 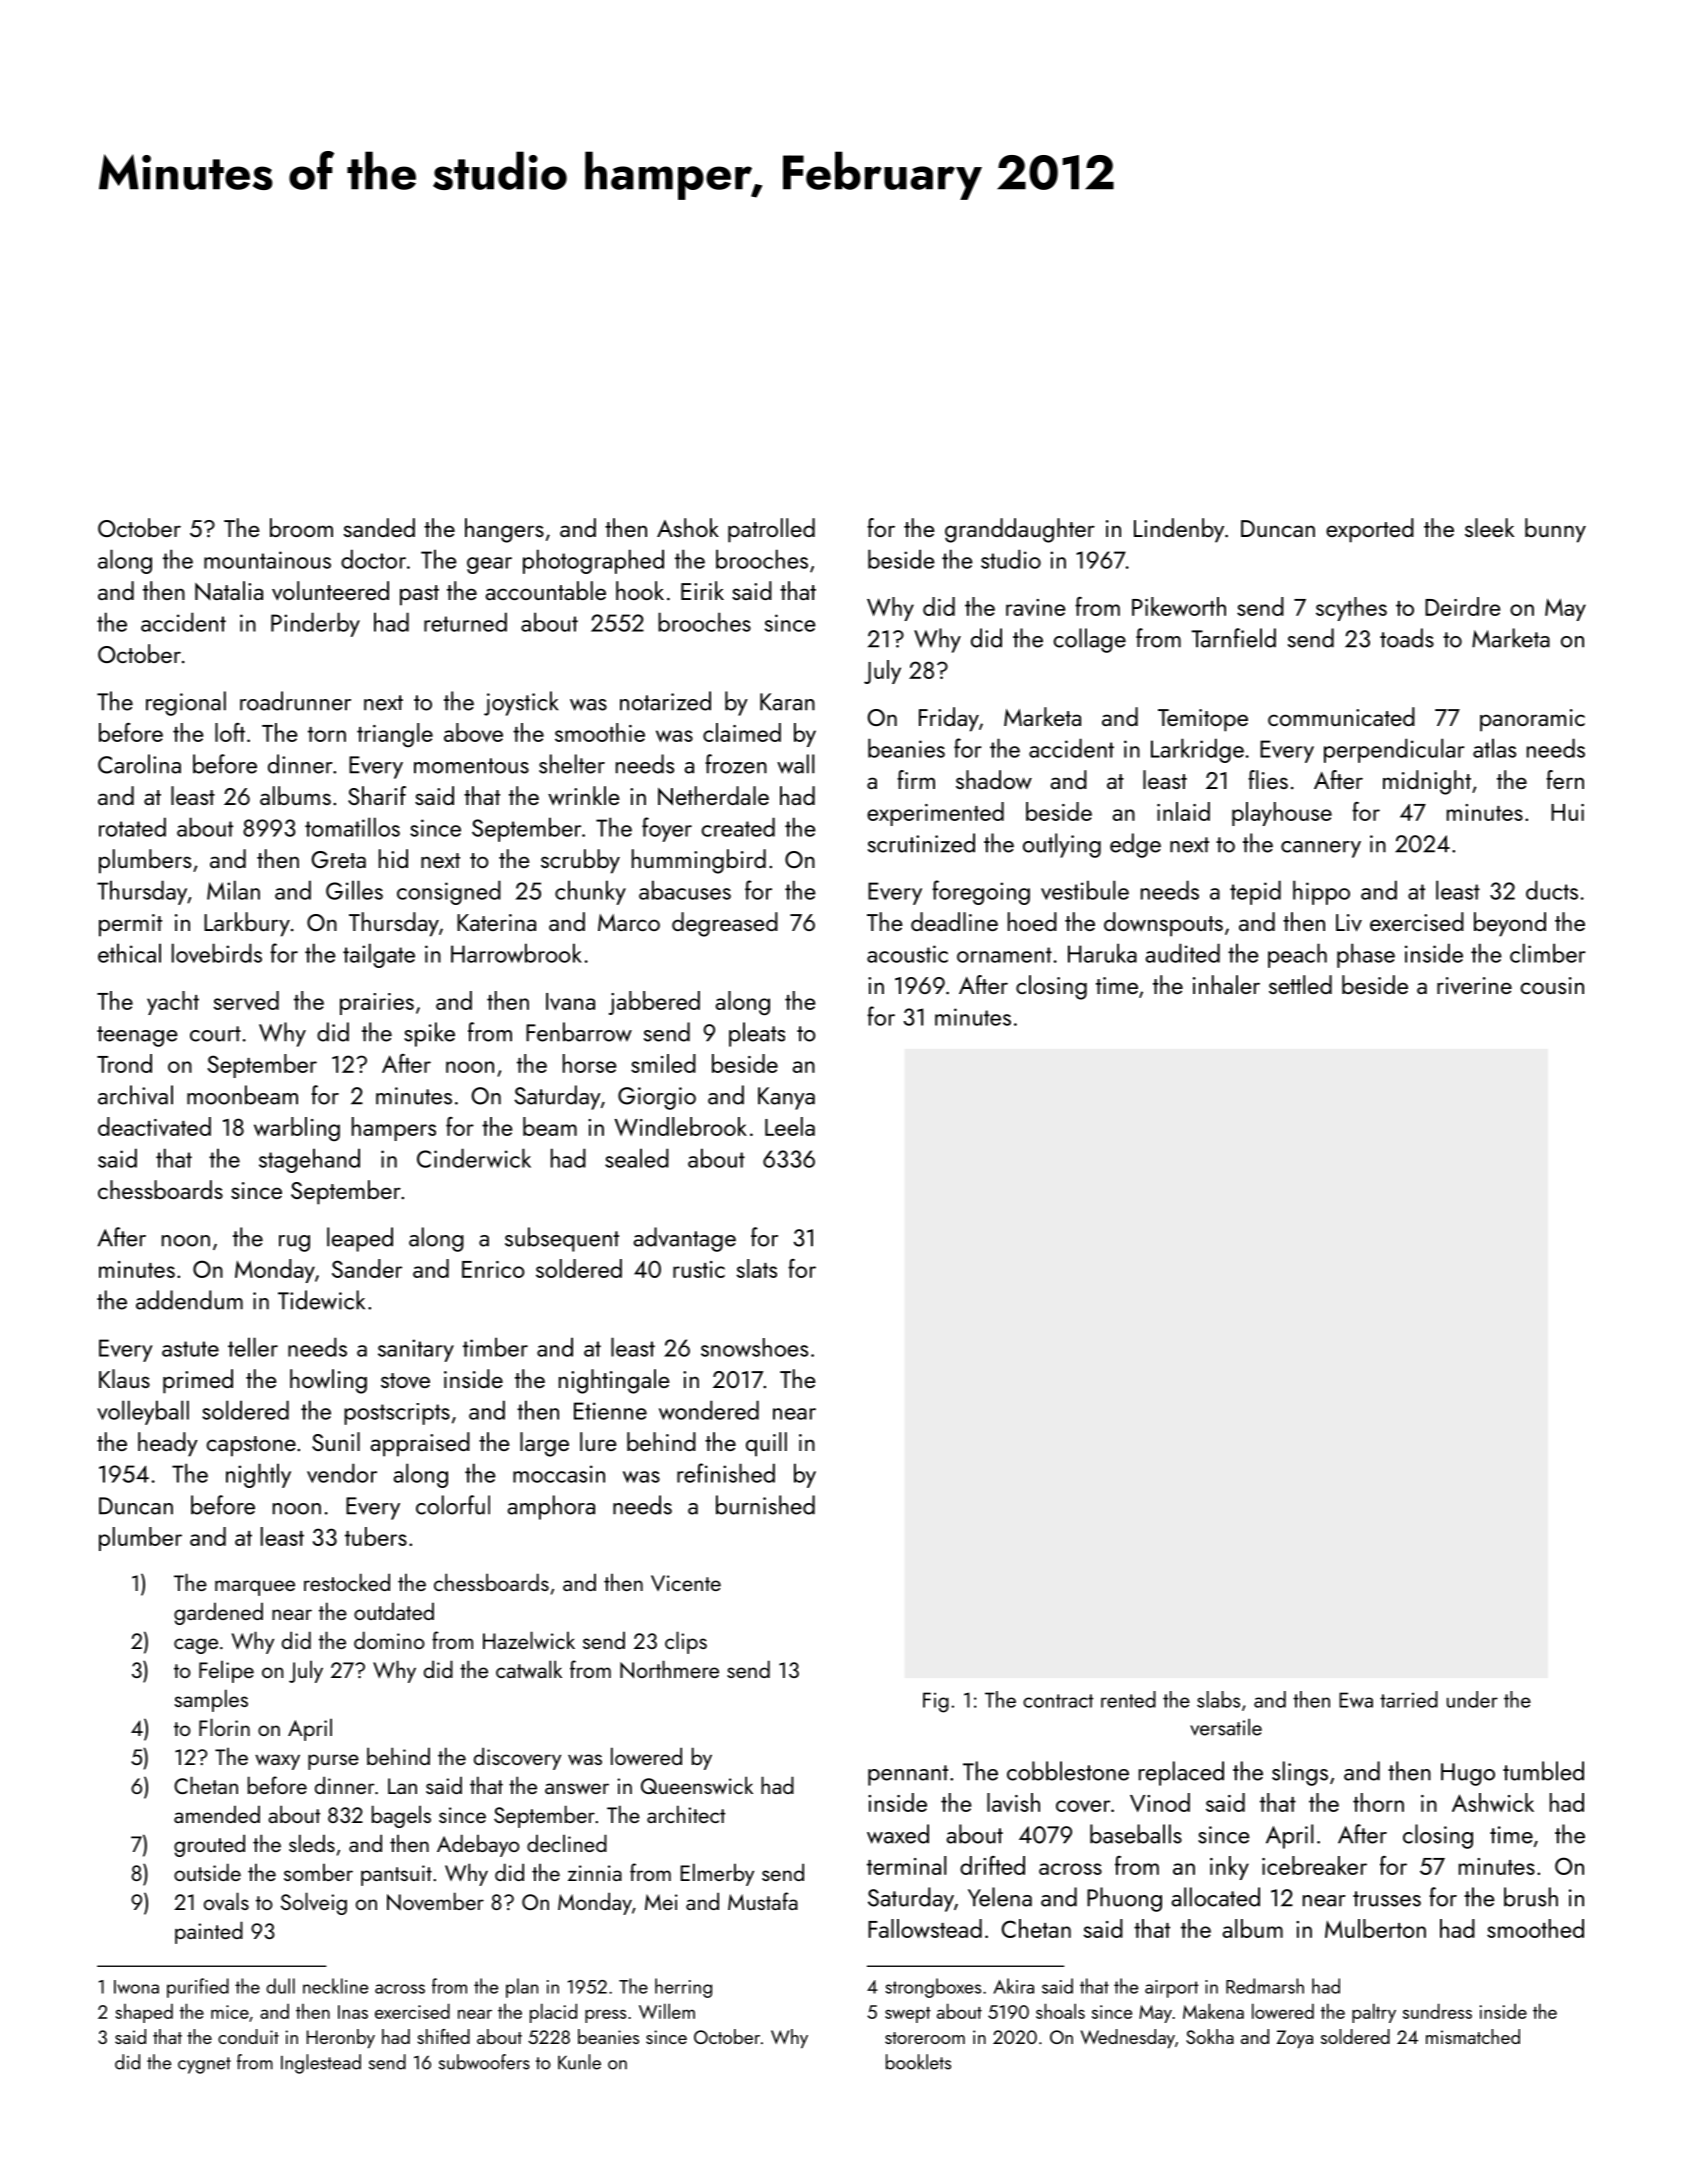 I want to click on subwoofers, so click(x=484, y=2062).
